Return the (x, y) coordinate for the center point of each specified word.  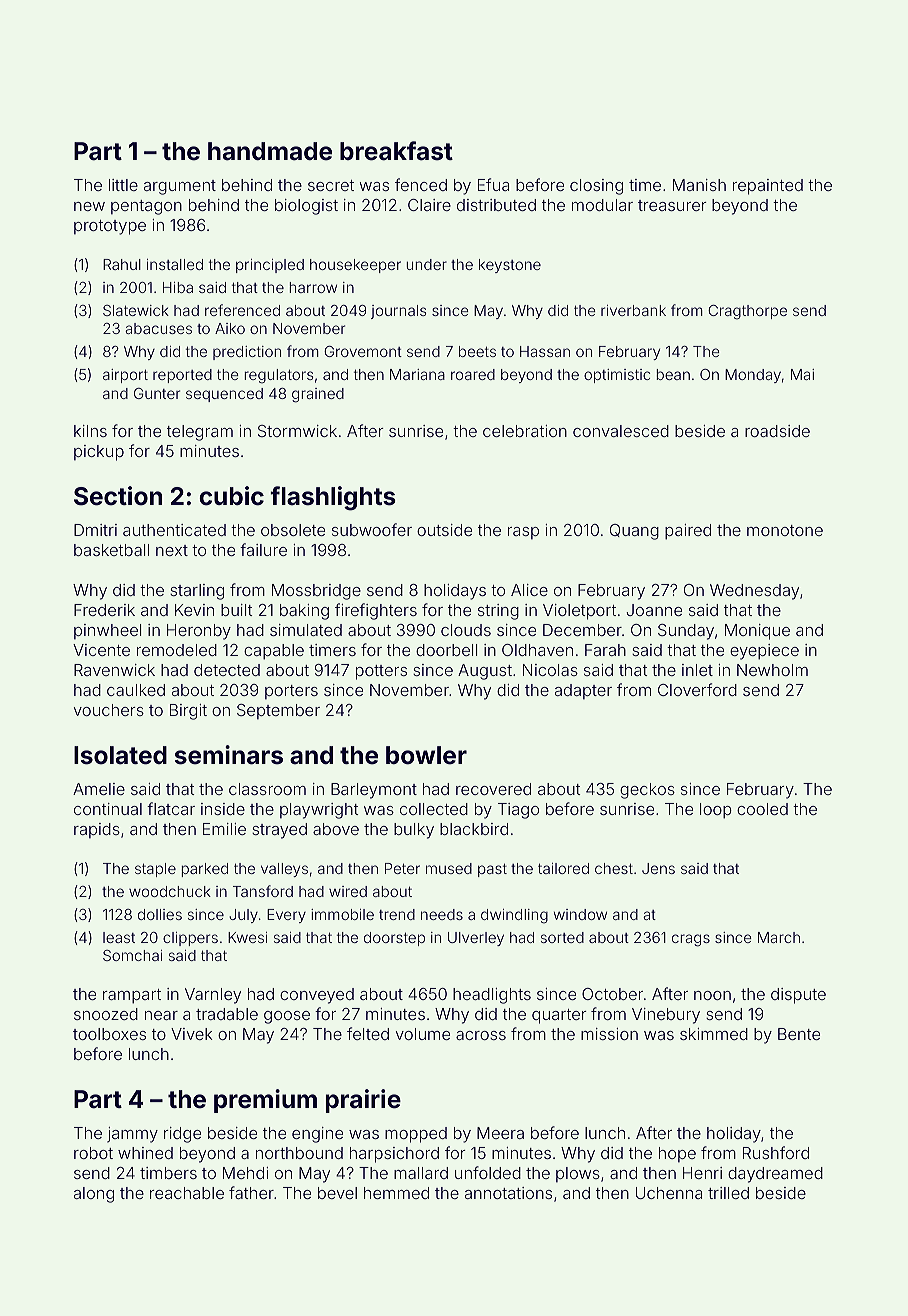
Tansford (263, 891)
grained (318, 395)
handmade (270, 151)
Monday (753, 376)
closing (596, 187)
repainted (768, 187)
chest (614, 868)
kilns (90, 431)
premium (265, 1101)
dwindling (514, 916)
